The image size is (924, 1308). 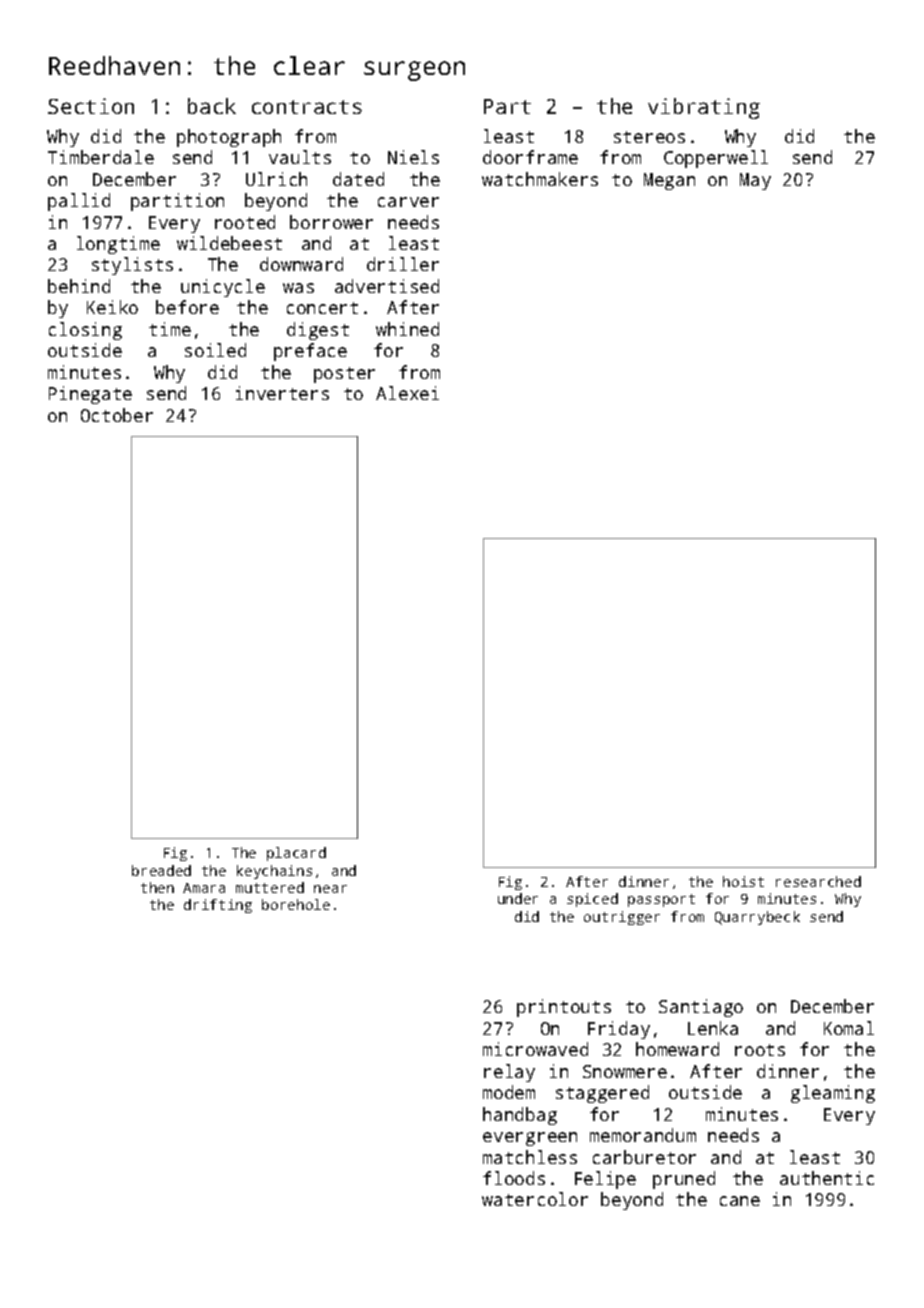 What do you see at coordinates (296, 854) in the page?
I see `placard` at bounding box center [296, 854].
